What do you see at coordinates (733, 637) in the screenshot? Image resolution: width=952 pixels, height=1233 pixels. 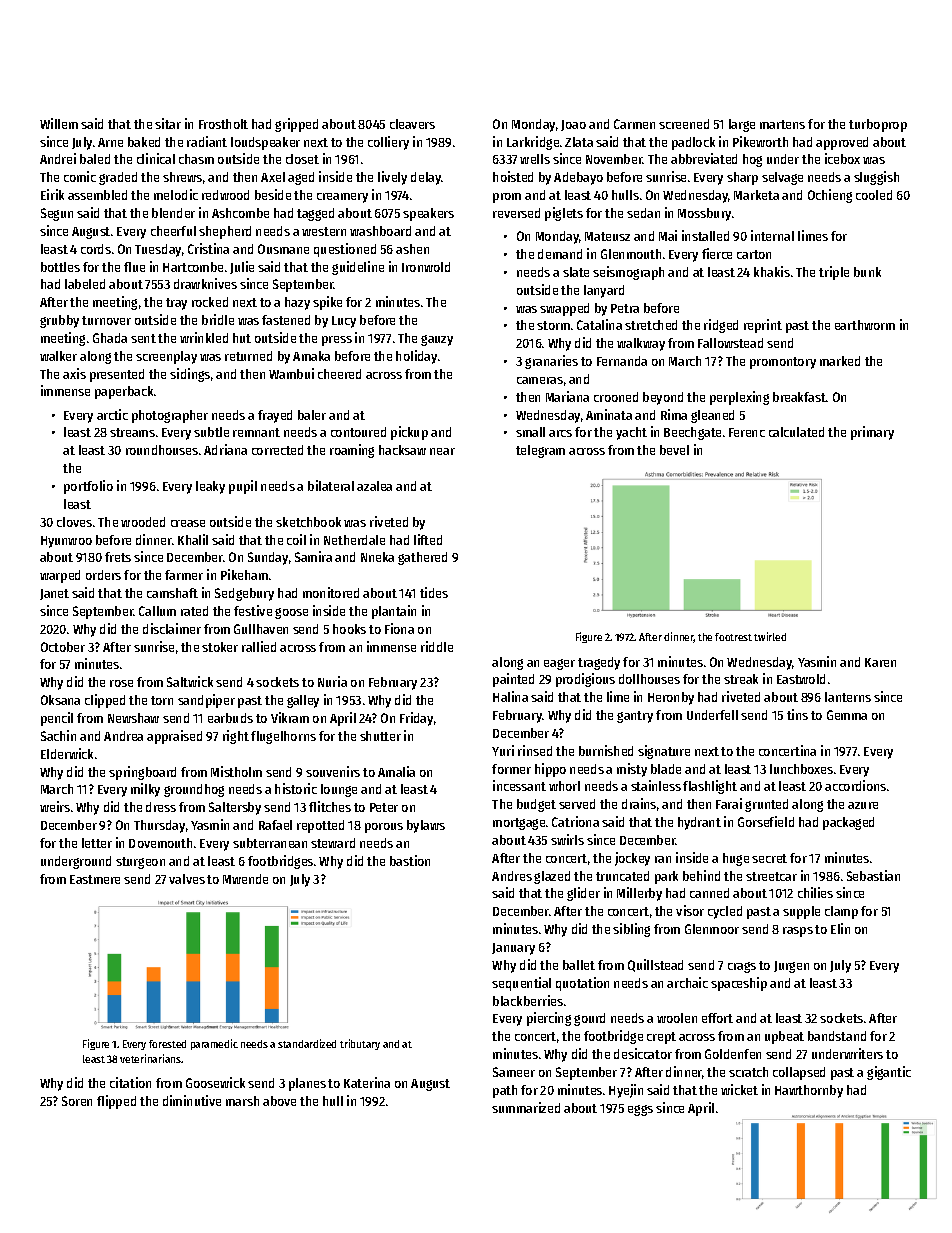 I see `footrest` at bounding box center [733, 637].
